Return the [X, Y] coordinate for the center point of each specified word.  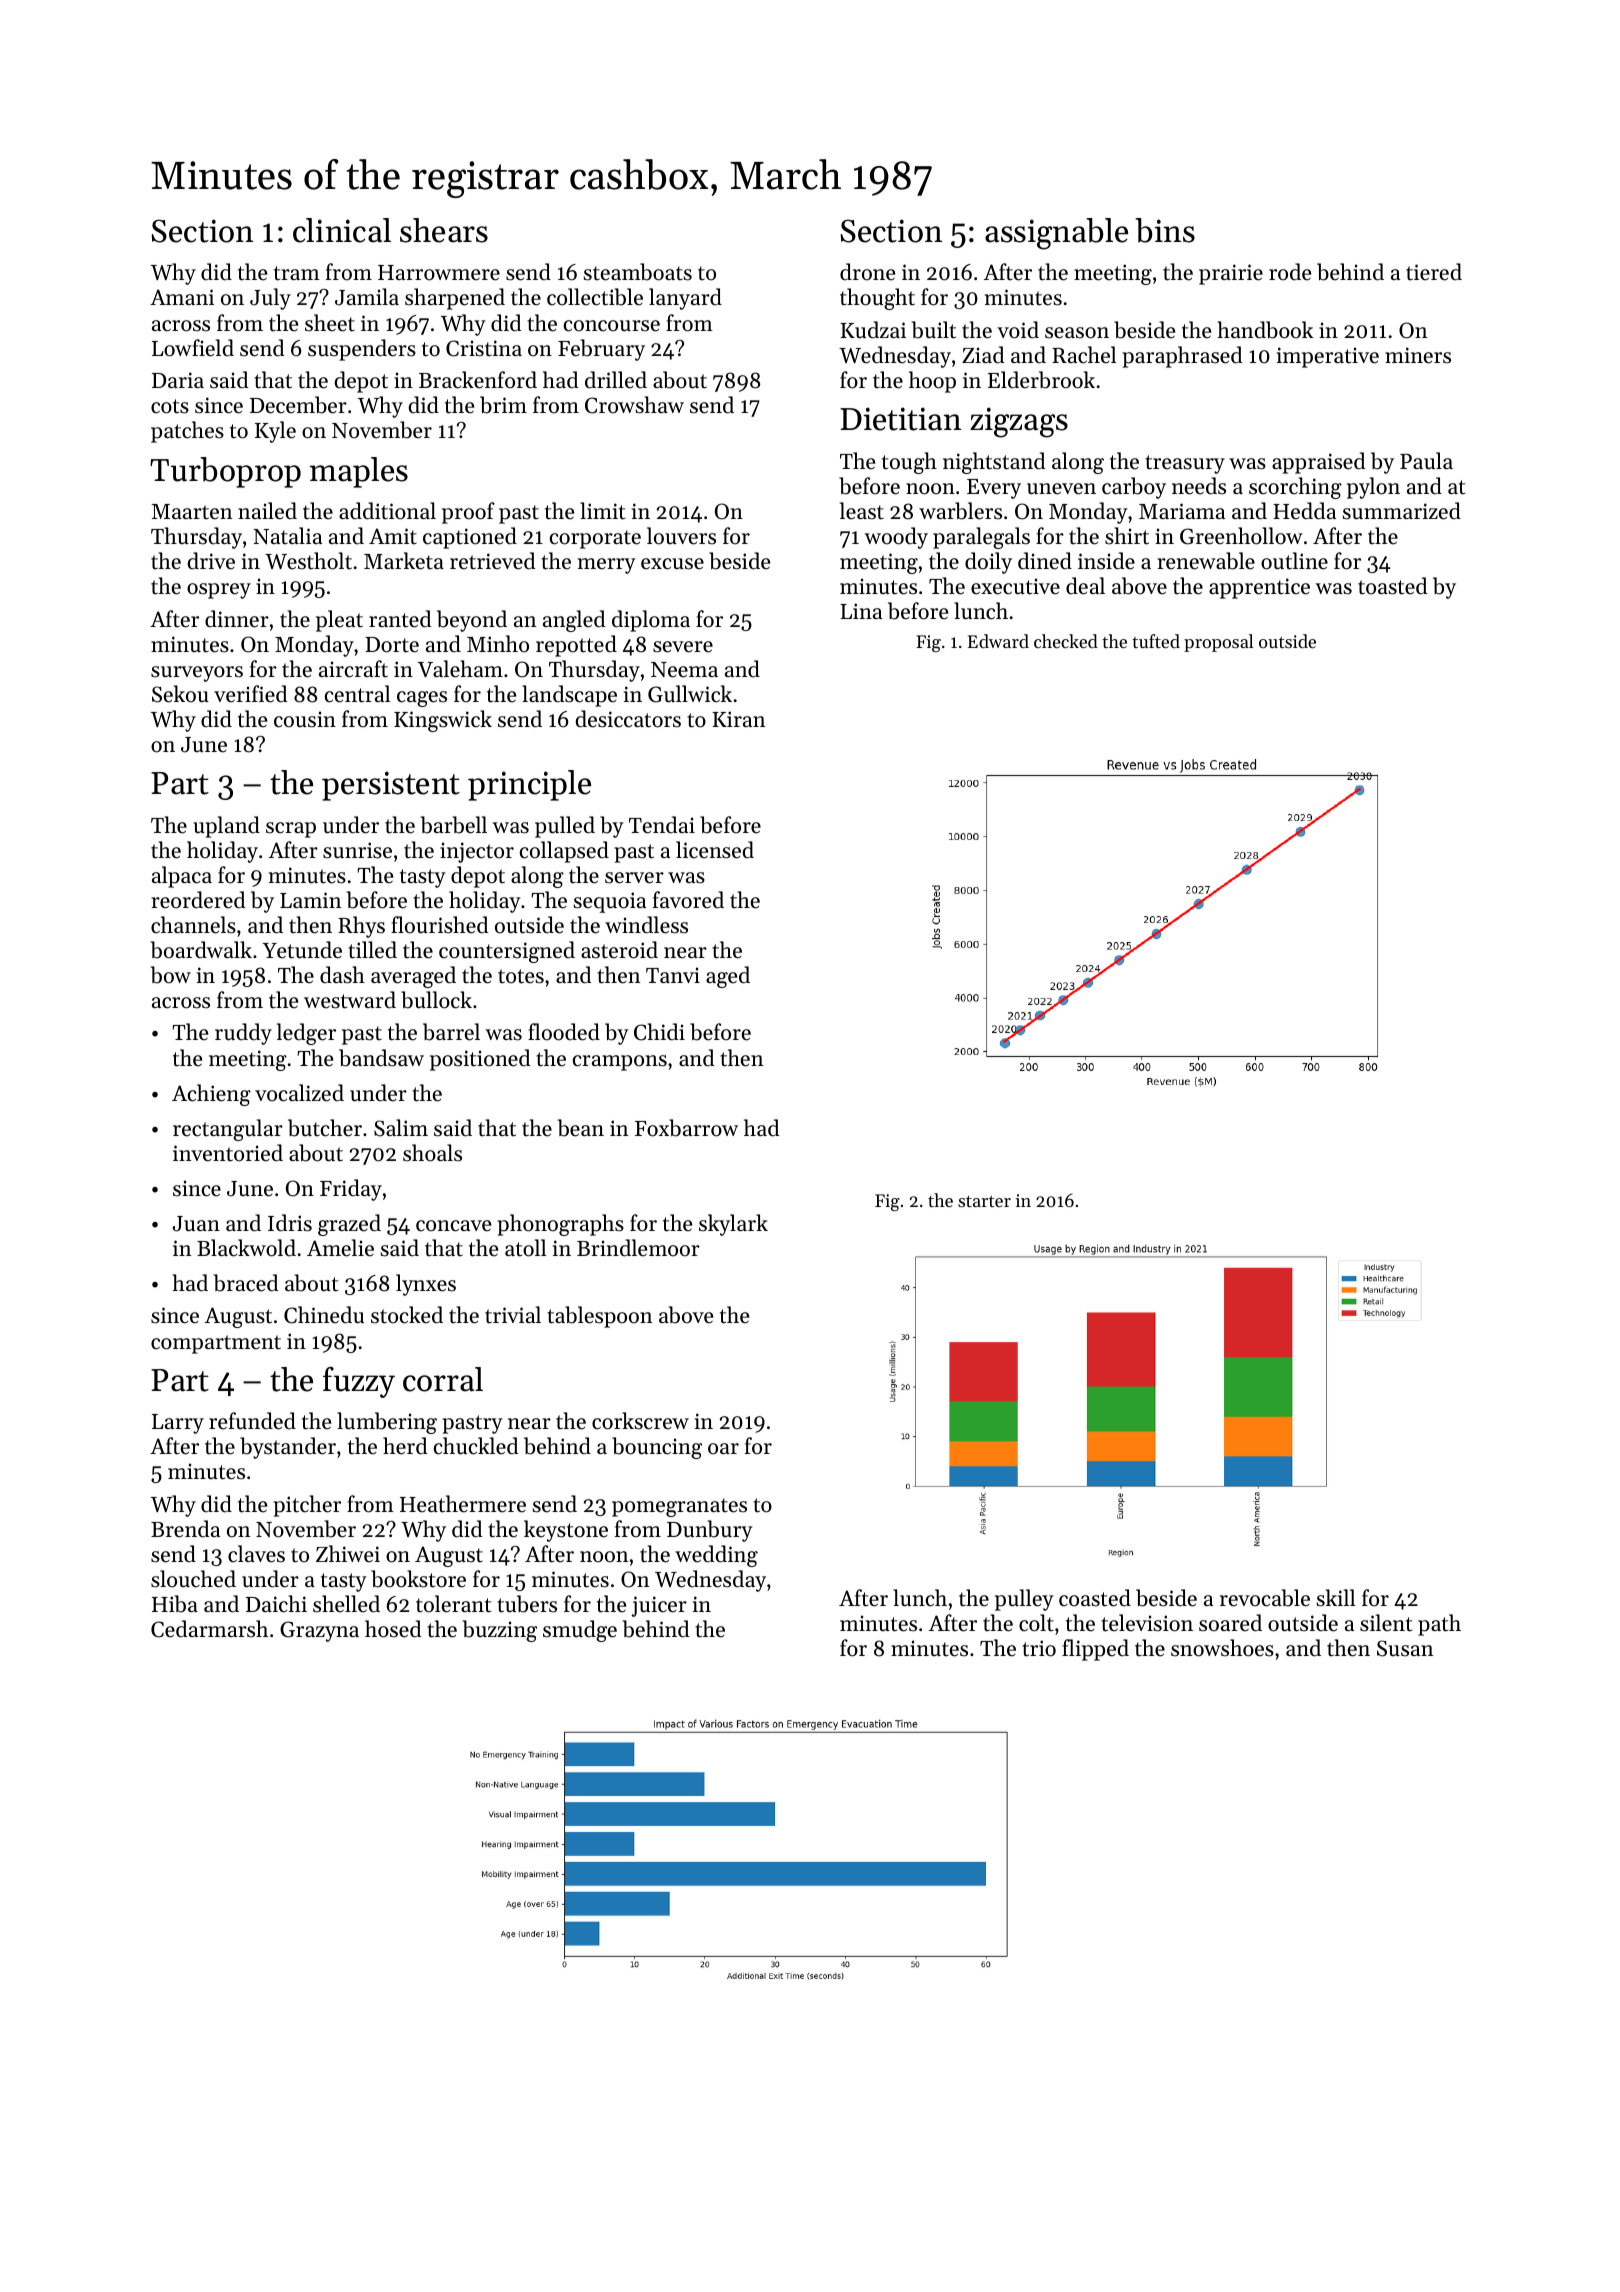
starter [984, 1201]
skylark [733, 1225]
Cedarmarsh [209, 1629]
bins [1165, 230]
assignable [1056, 234]
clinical [342, 230]
